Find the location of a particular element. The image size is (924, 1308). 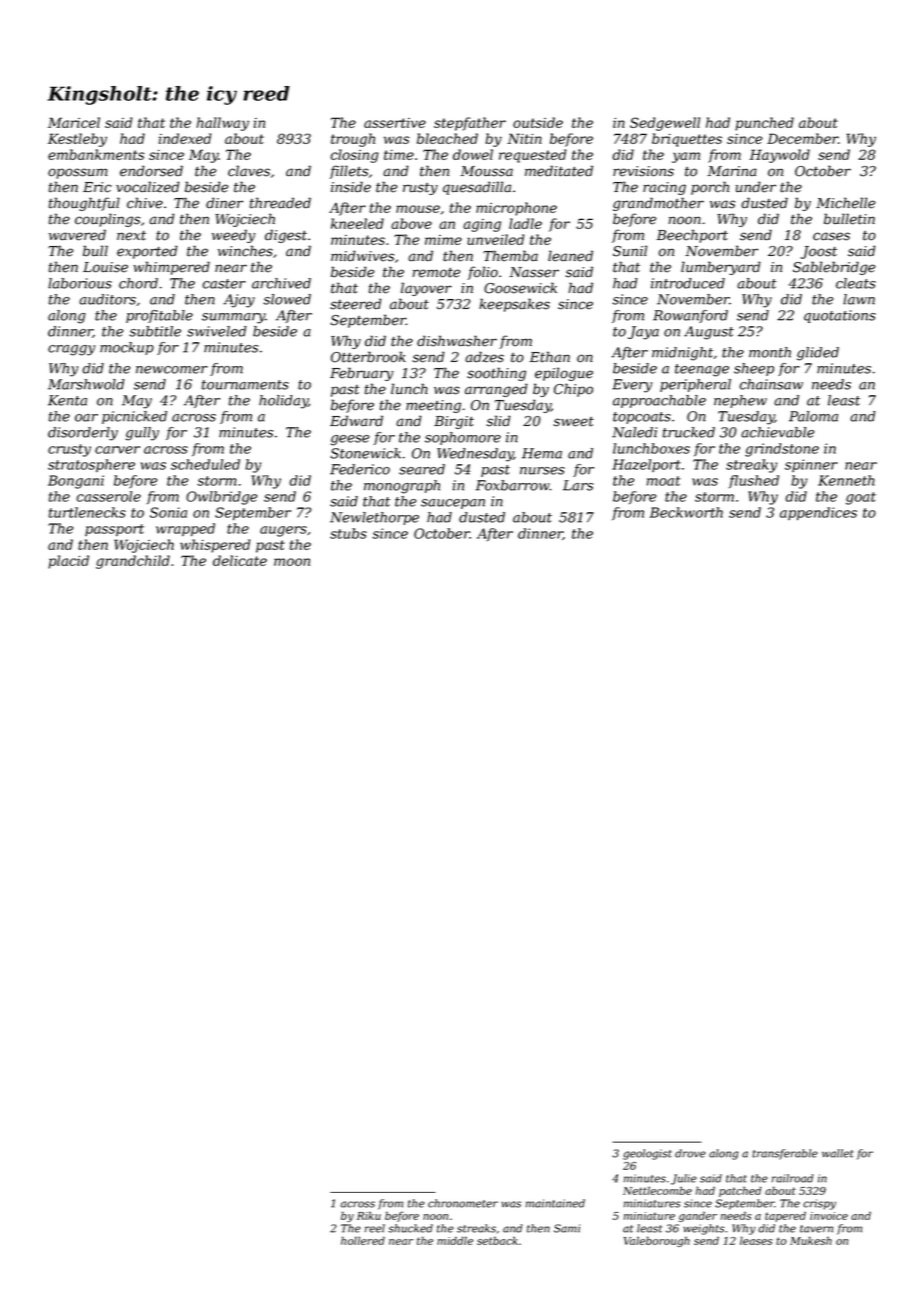

middle is located at coordinates (455, 1240).
